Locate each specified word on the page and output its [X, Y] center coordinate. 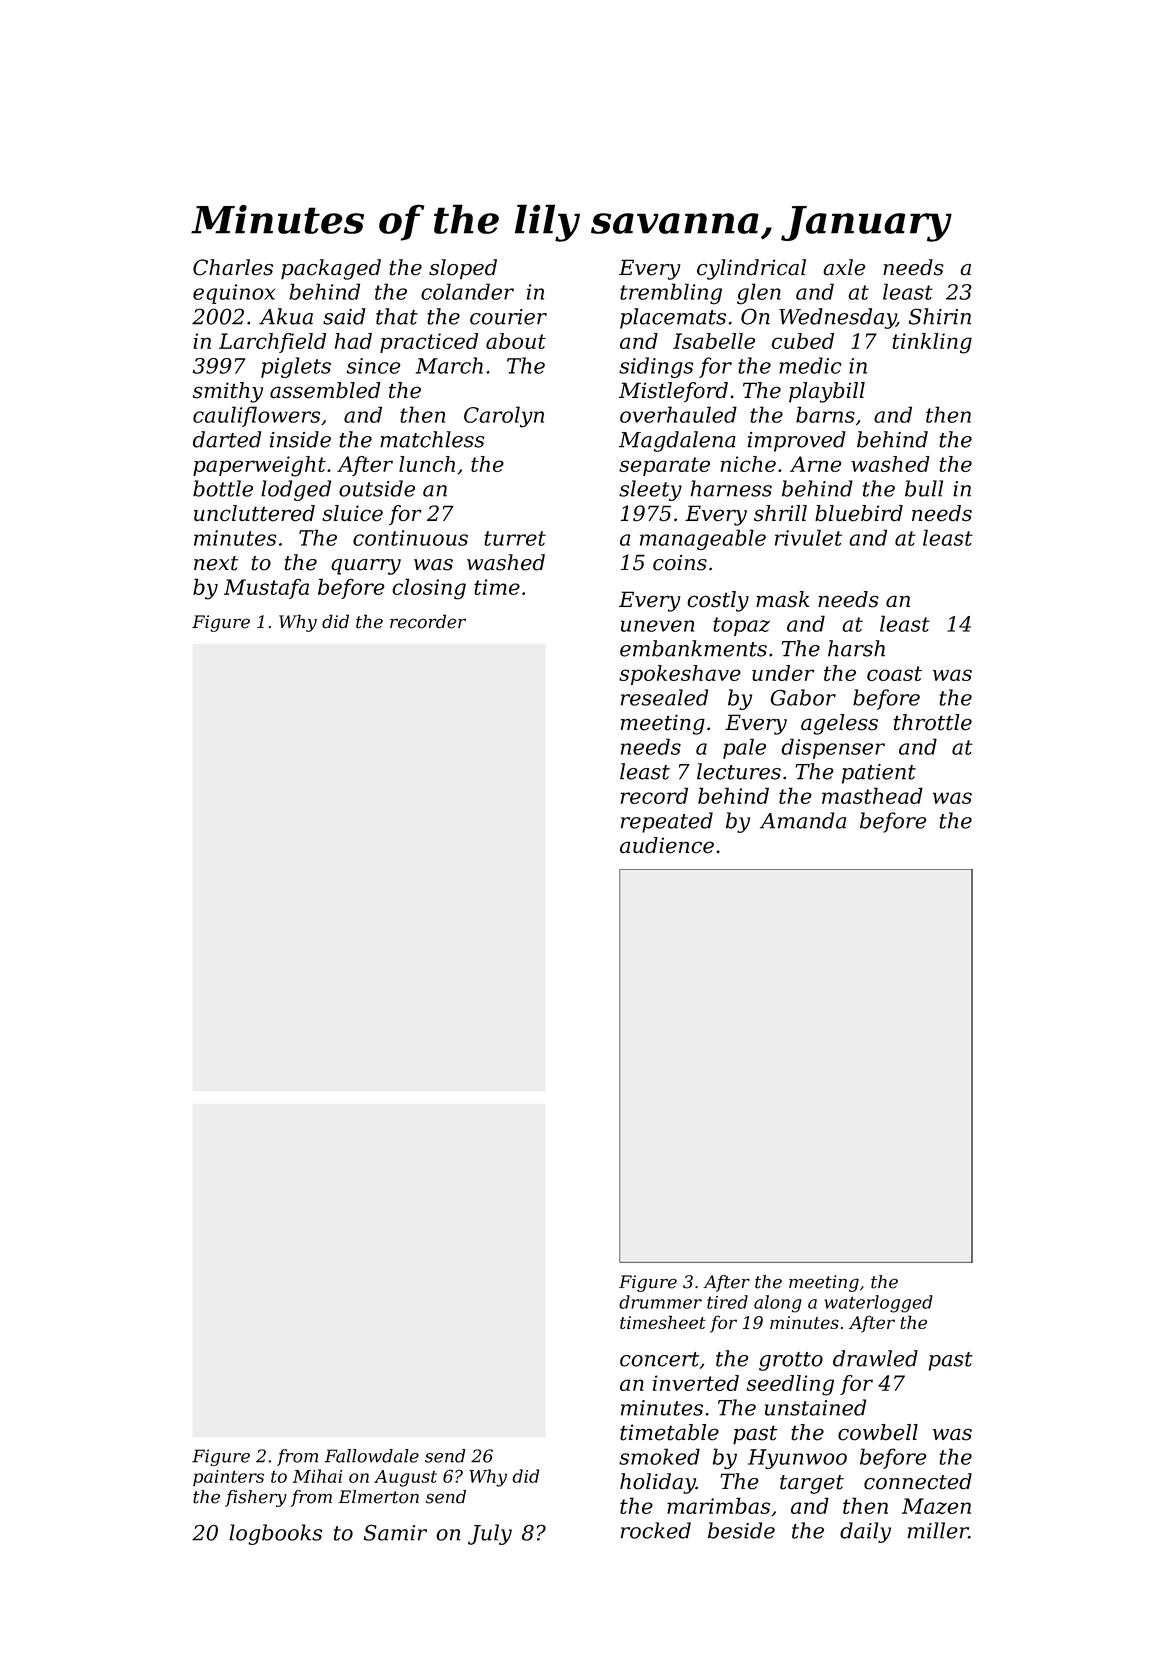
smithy [228, 392]
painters [228, 1478]
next [216, 563]
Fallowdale [372, 1456]
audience [667, 845]
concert [659, 1359]
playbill [827, 392]
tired [727, 1302]
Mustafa [266, 588]
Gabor [803, 697]
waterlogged [878, 1304]
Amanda [803, 820]
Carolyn [504, 417]
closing [429, 589]
